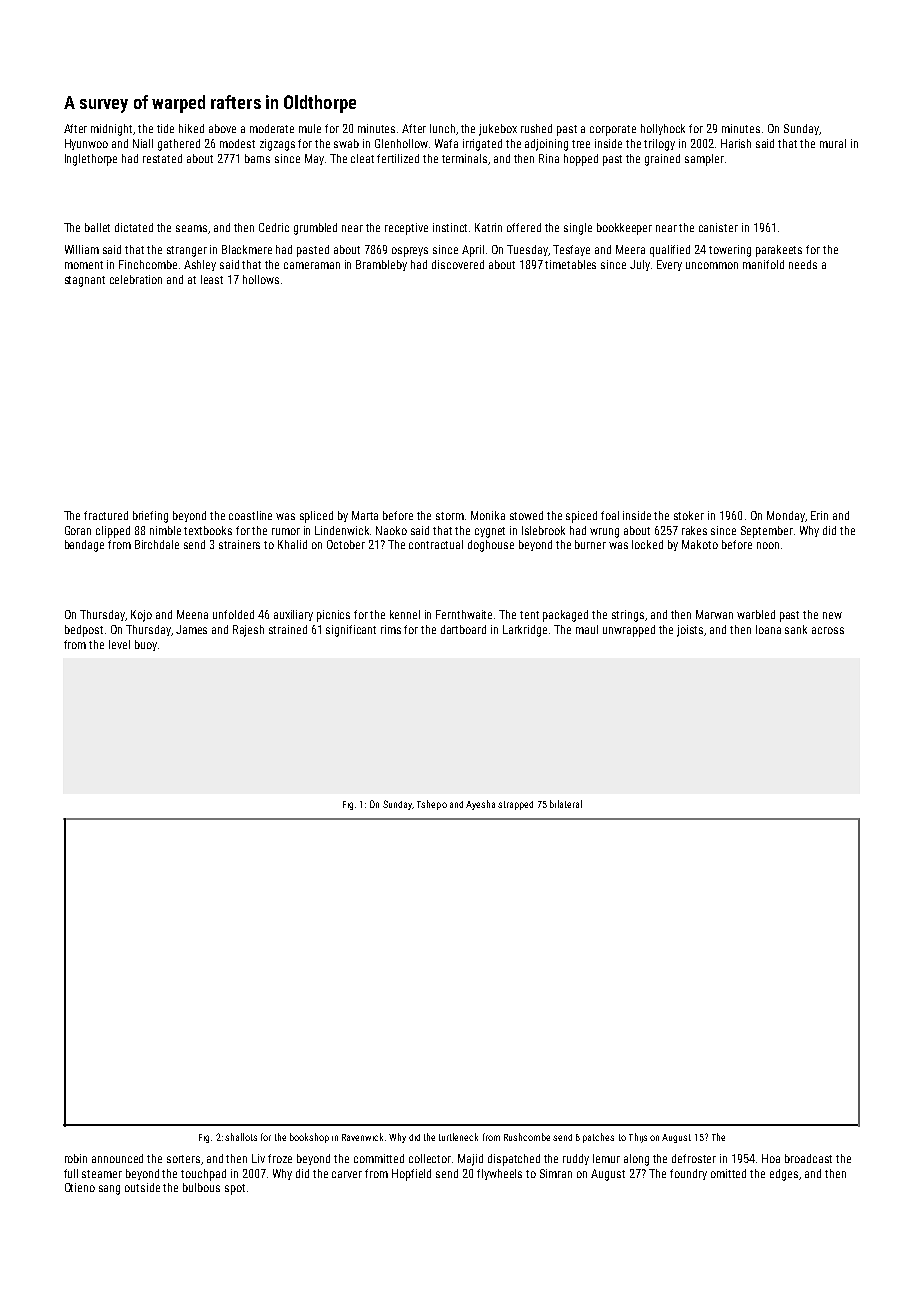 The height and width of the screenshot is (1308, 924). I want to click on omitted, so click(728, 1173).
